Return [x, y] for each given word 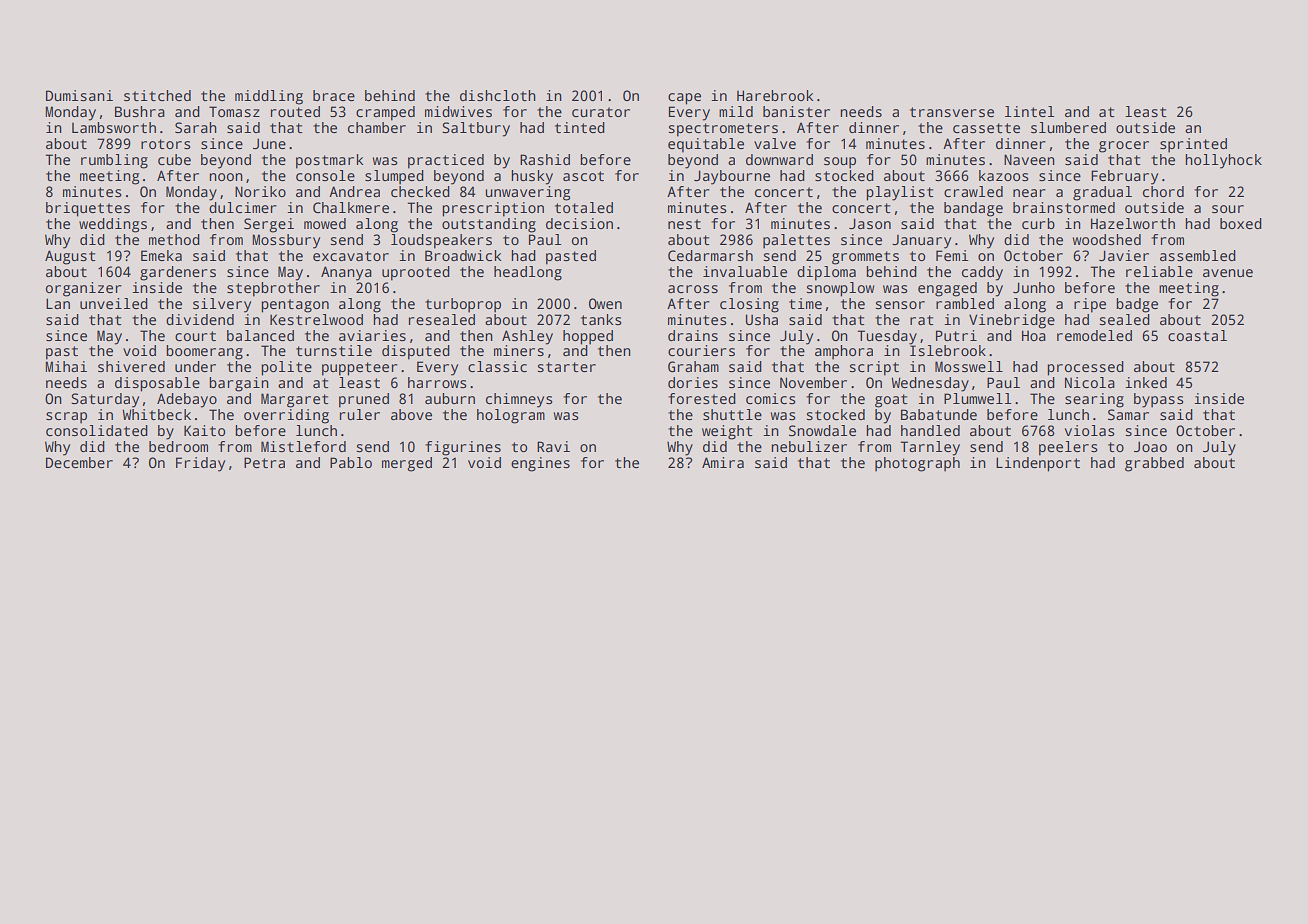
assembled [1198, 255]
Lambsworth [114, 127]
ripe [1090, 305]
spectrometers [723, 130]
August [70, 257]
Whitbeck [156, 414]
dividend [200, 319]
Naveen [1029, 159]
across [693, 289]
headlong [528, 273]
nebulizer [809, 446]
